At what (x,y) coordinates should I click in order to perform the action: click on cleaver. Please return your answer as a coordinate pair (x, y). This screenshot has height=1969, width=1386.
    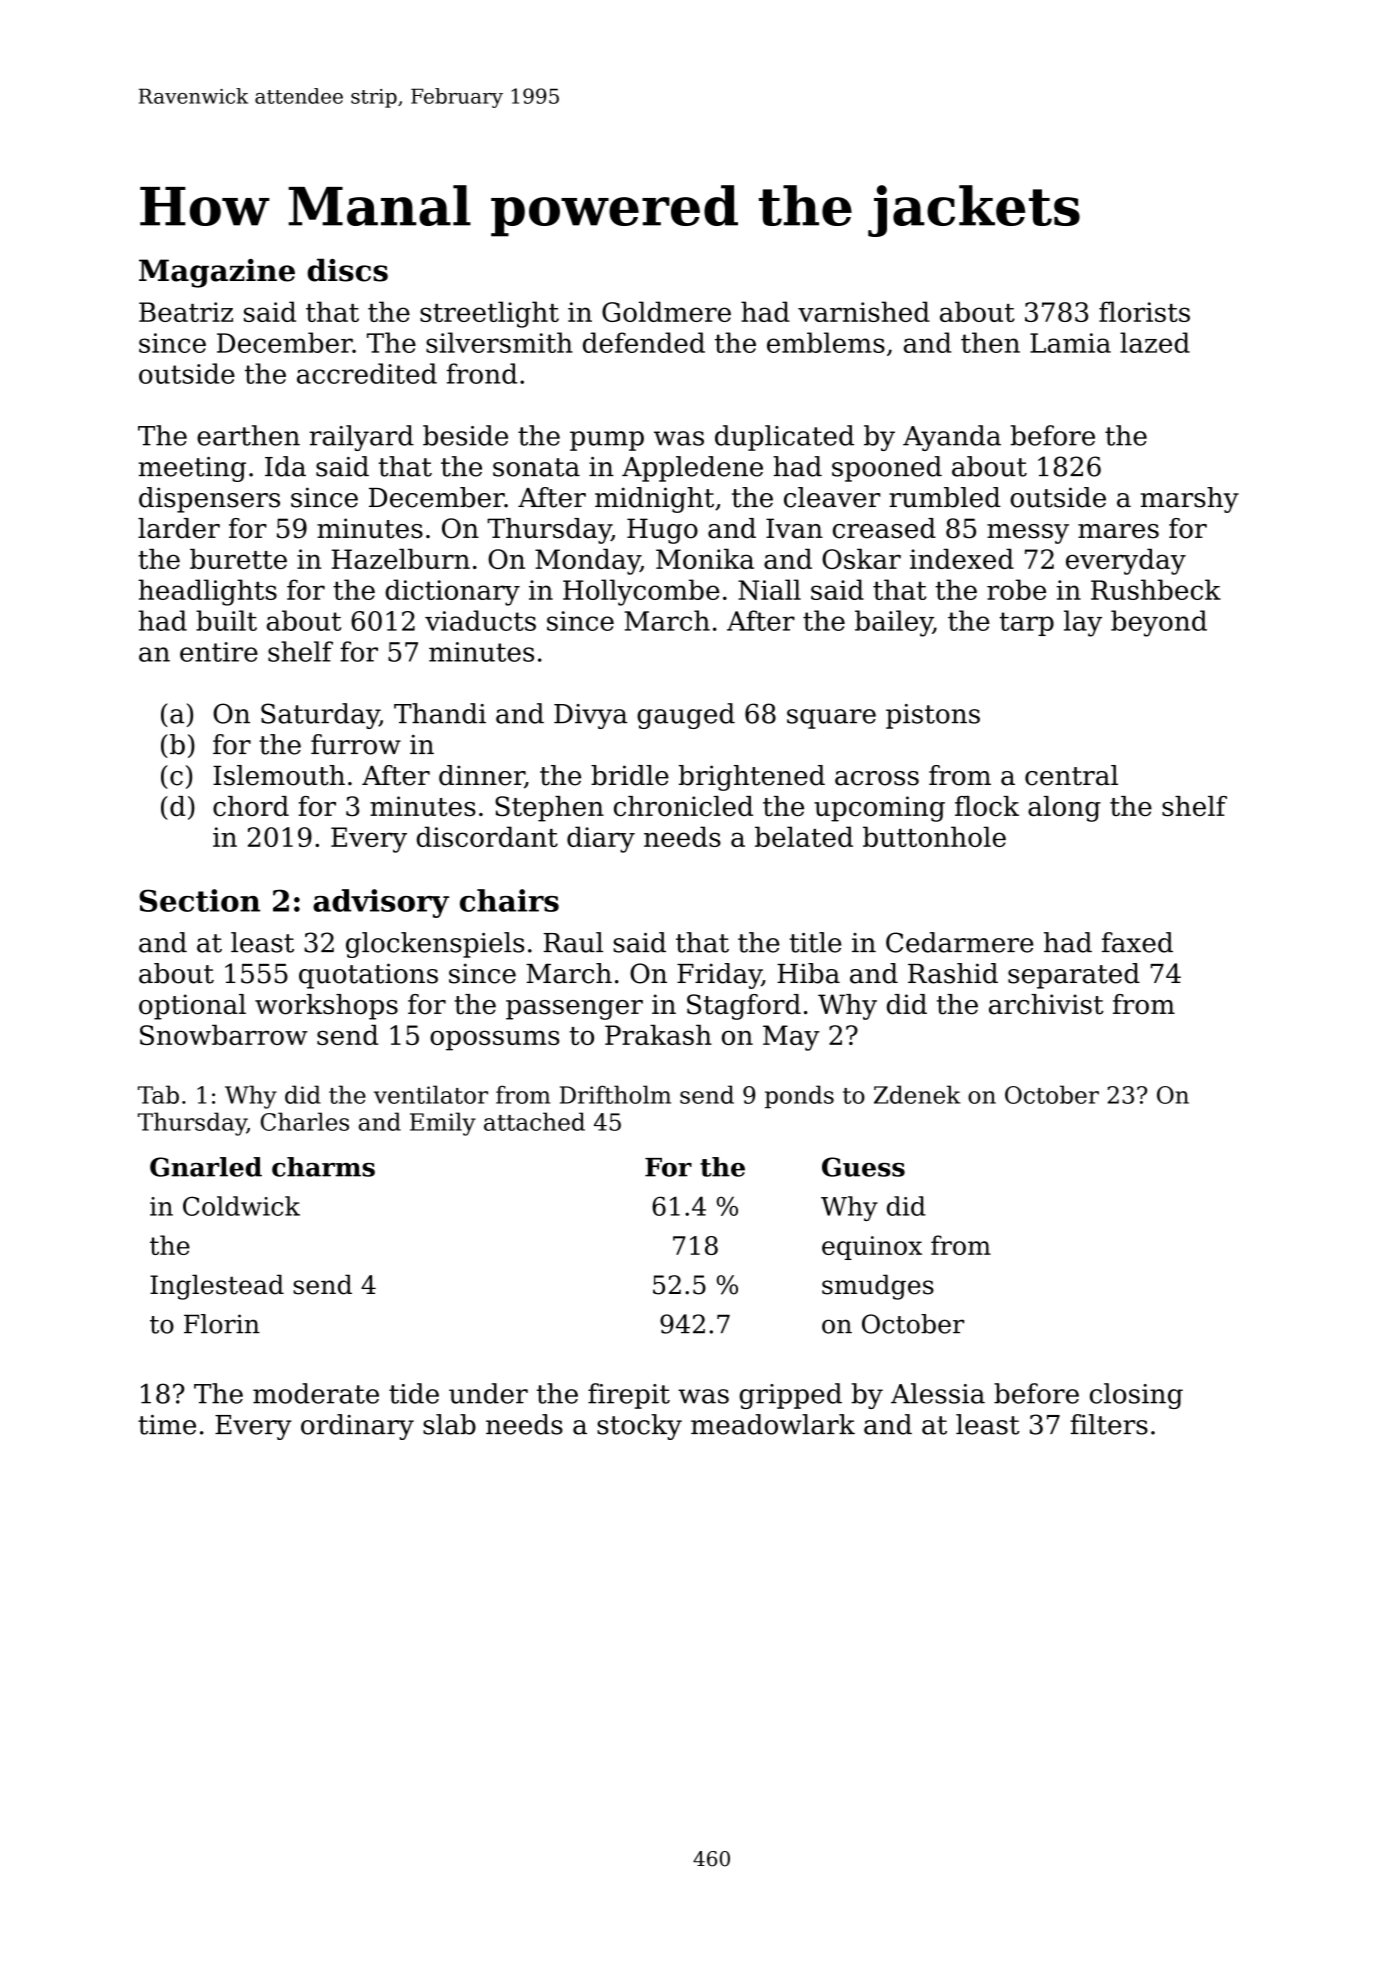
    Looking at the image, I should click on (832, 497).
